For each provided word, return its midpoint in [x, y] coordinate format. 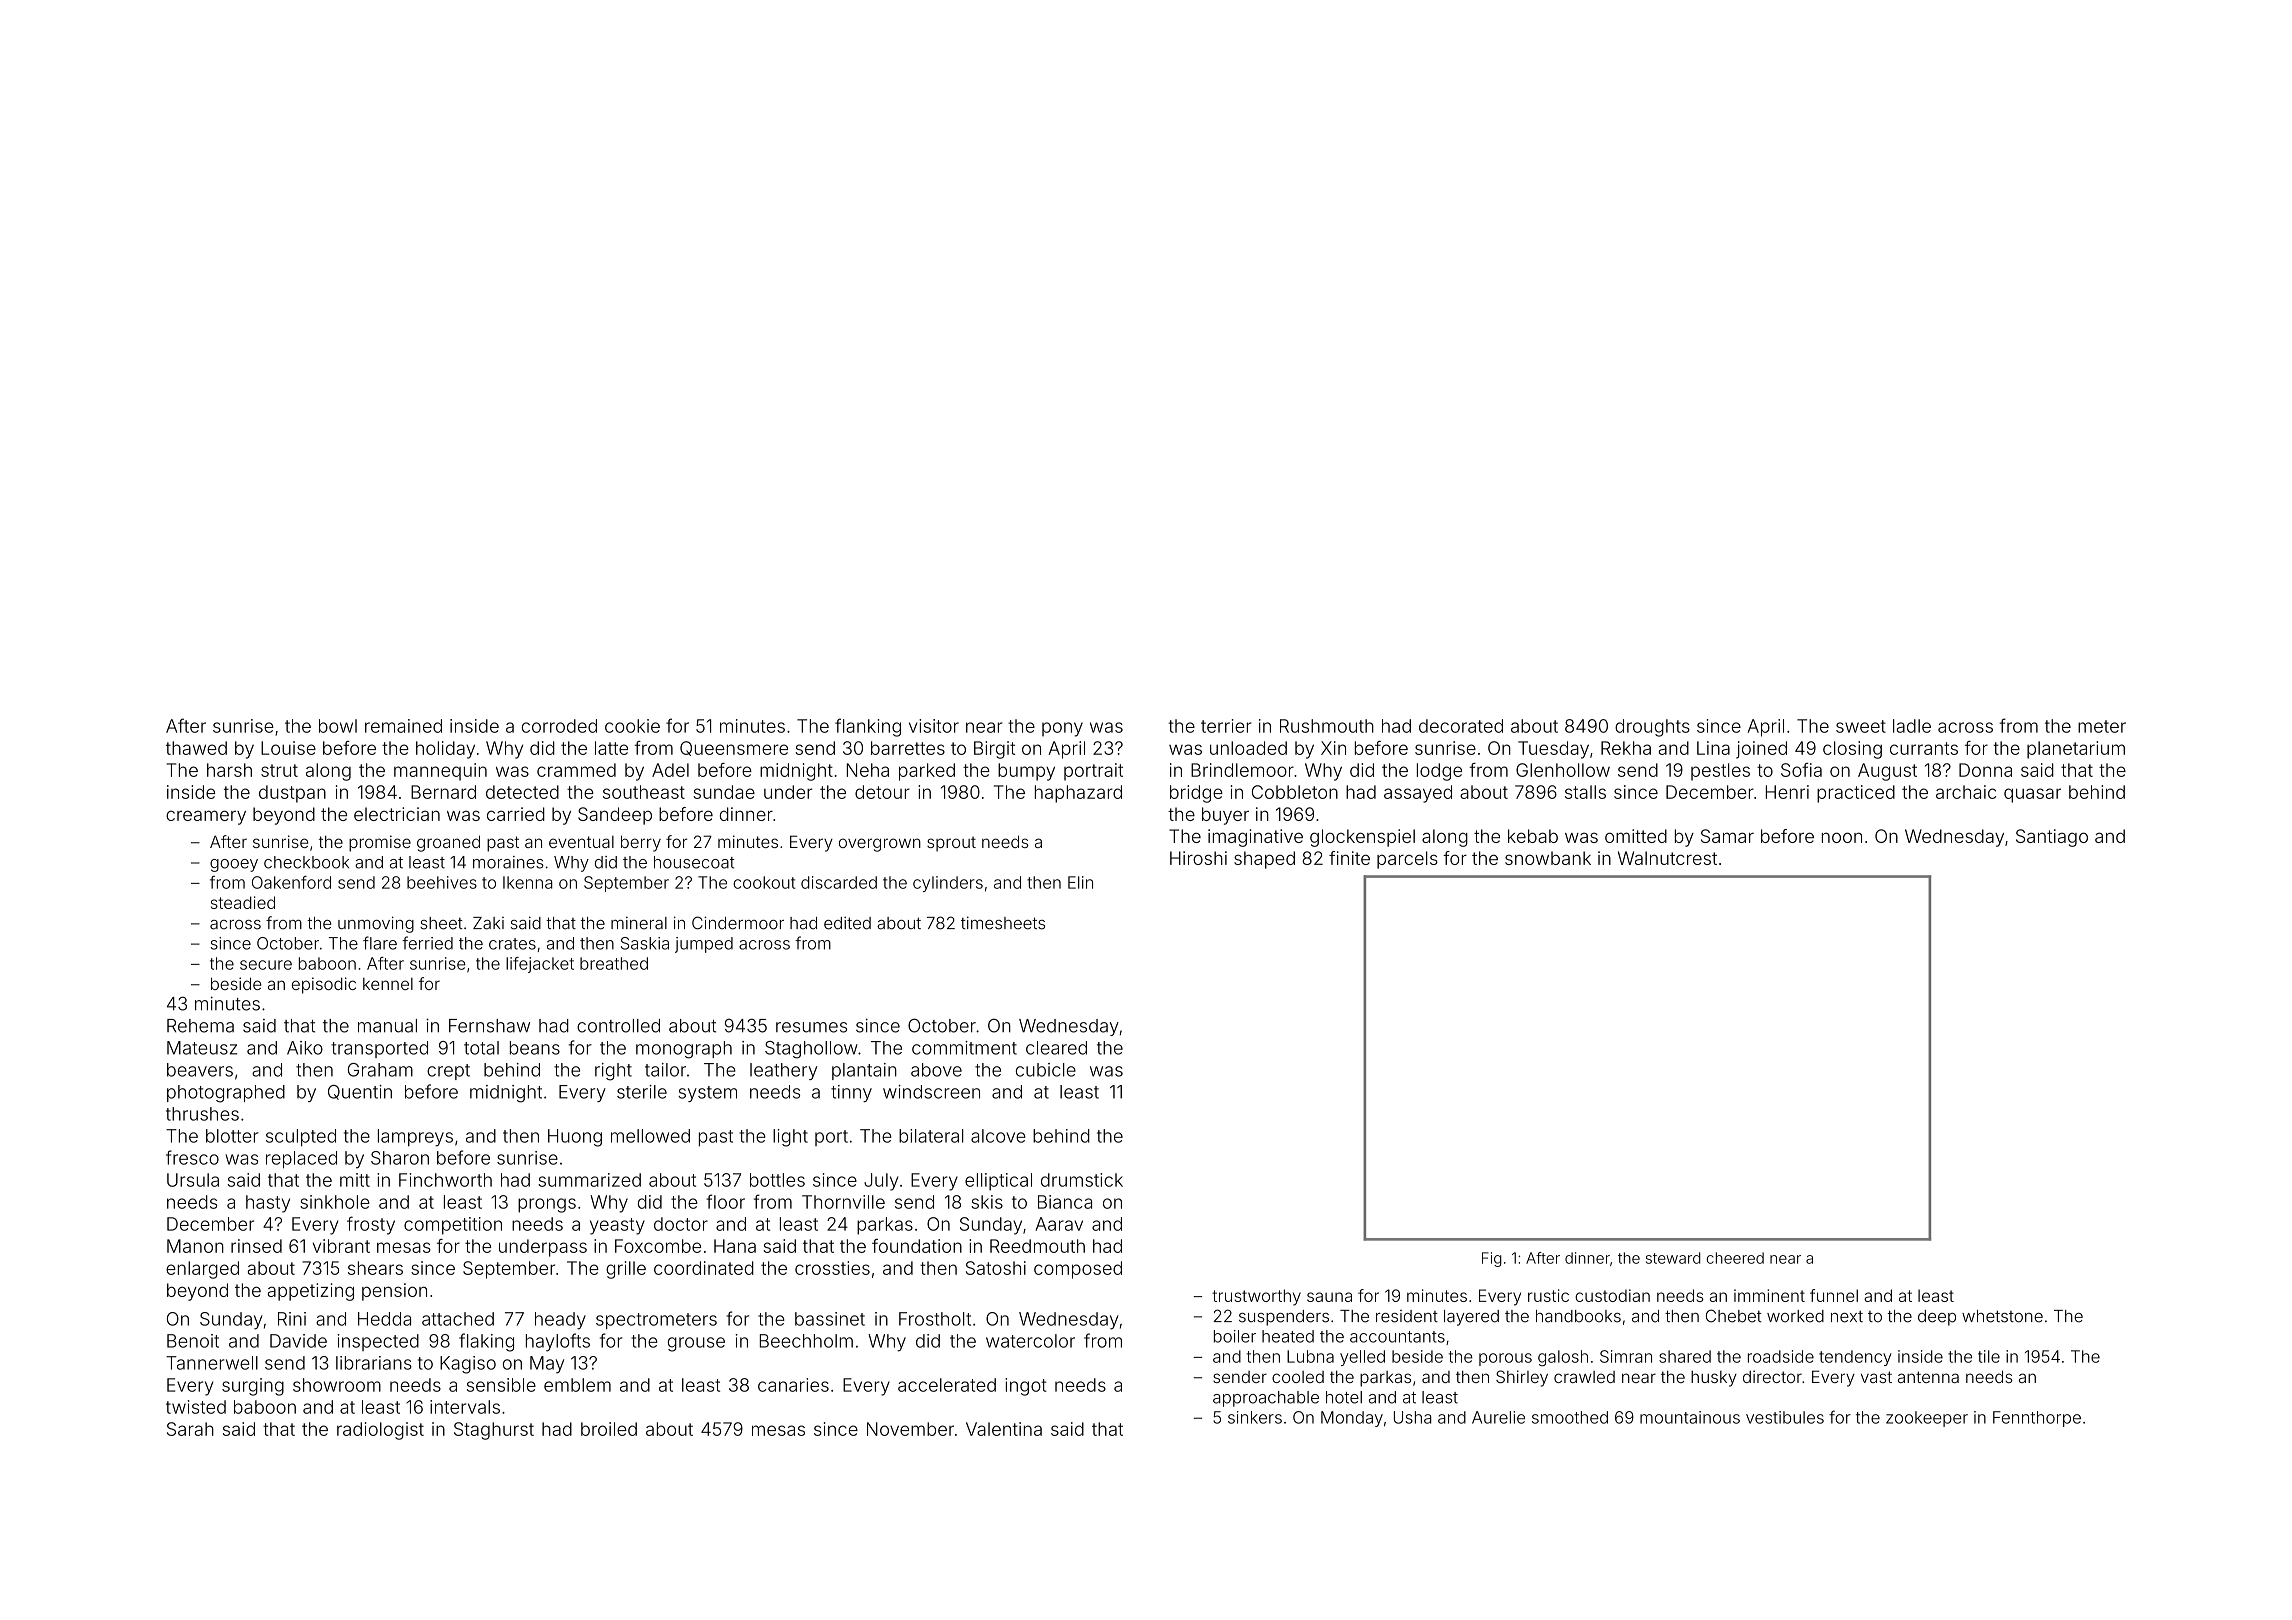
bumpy [1026, 772]
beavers [200, 1070]
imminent [1769, 1295]
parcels [1407, 860]
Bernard [443, 792]
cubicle [1046, 1070]
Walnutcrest [1667, 858]
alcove [998, 1136]
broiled [609, 1429]
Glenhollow [1563, 770]
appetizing [311, 1292]
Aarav [1059, 1224]
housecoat [694, 862]
